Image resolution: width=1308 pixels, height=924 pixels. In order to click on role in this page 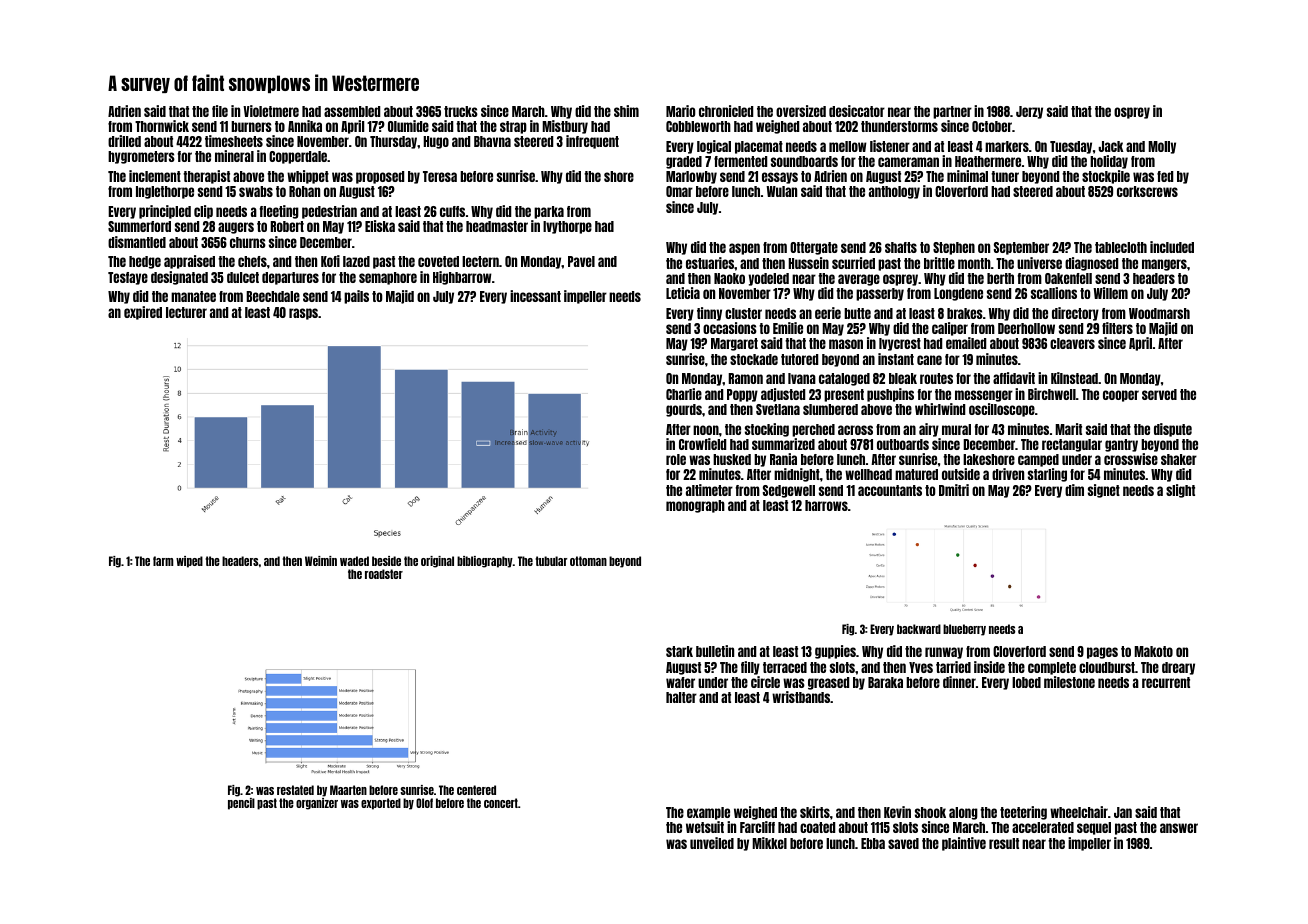, I will do `click(676, 459)`.
